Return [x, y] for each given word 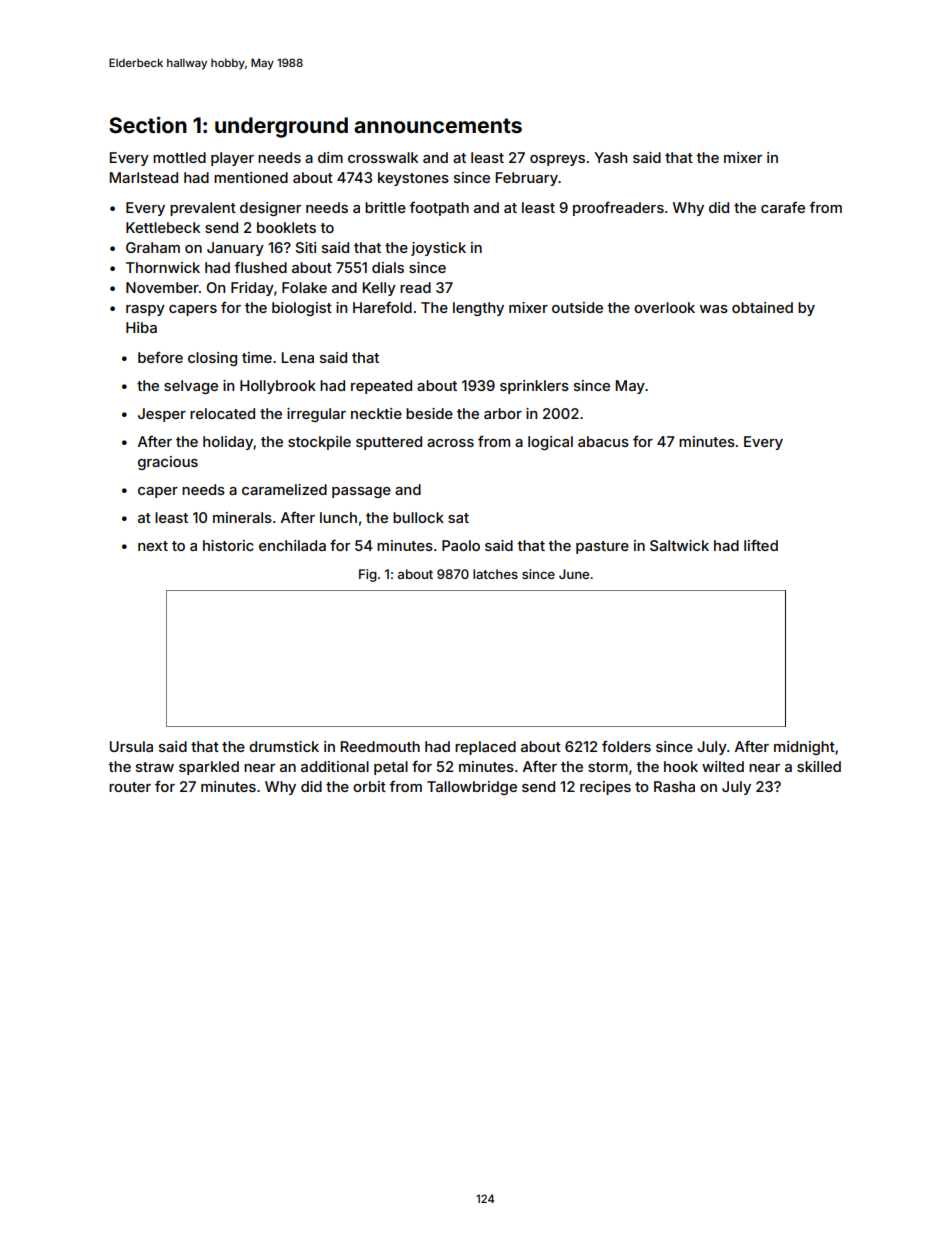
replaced [485, 748]
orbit [369, 786]
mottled [179, 157]
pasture [602, 547]
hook [681, 766]
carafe [783, 207]
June [574, 574]
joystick [438, 249]
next [153, 546]
